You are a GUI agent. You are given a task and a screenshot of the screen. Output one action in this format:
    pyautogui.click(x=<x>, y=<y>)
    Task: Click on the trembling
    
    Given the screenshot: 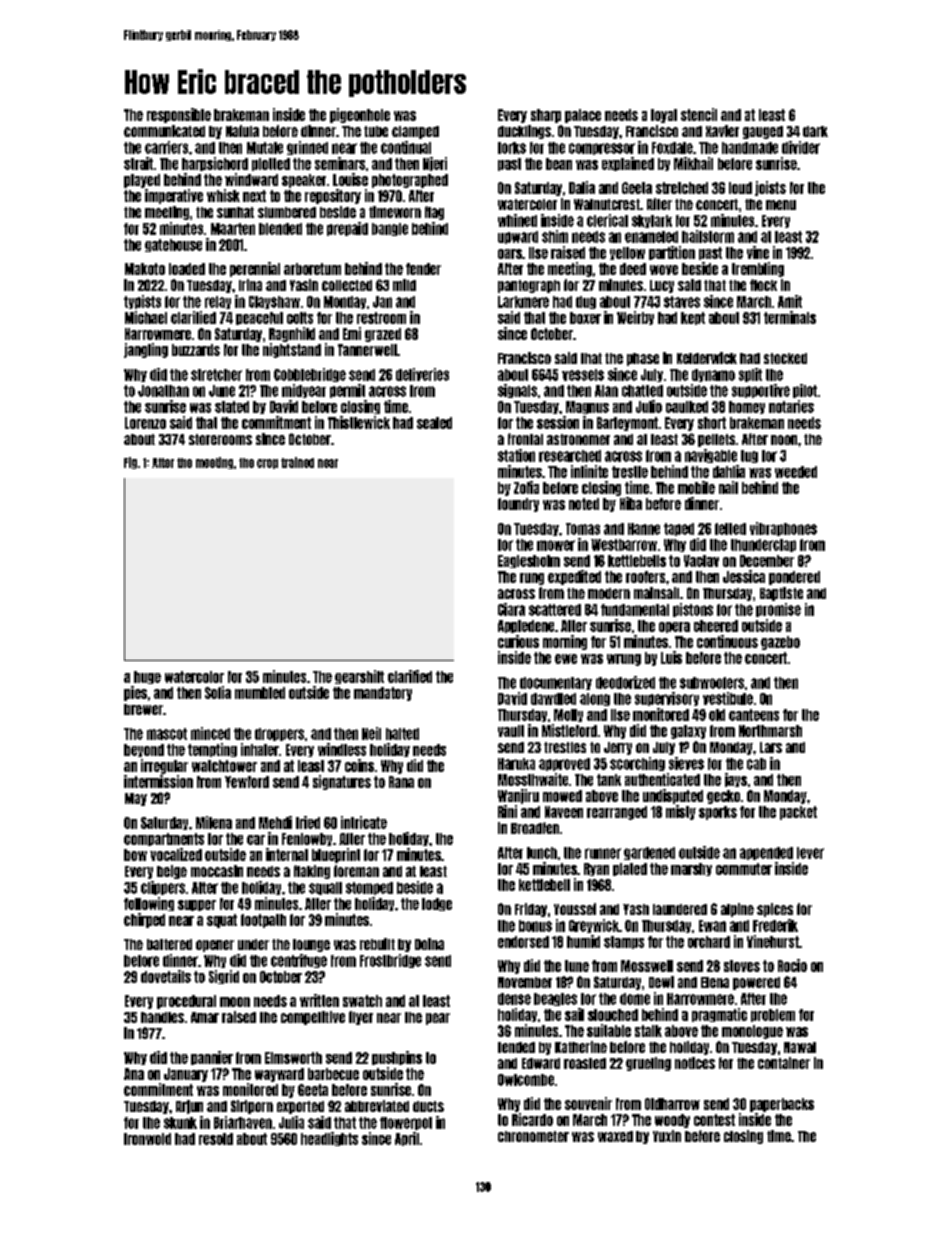 What is the action you would take?
    pyautogui.click(x=758, y=269)
